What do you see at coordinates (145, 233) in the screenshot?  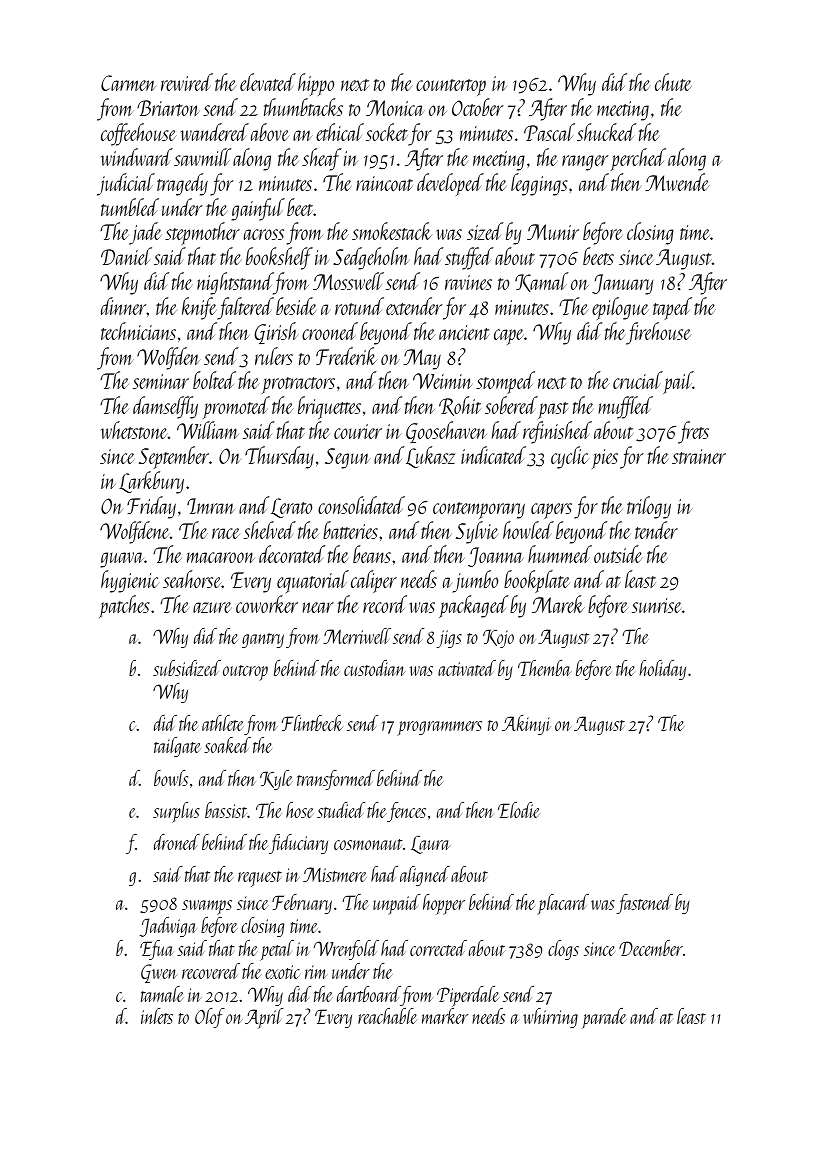 I see `jade` at bounding box center [145, 233].
